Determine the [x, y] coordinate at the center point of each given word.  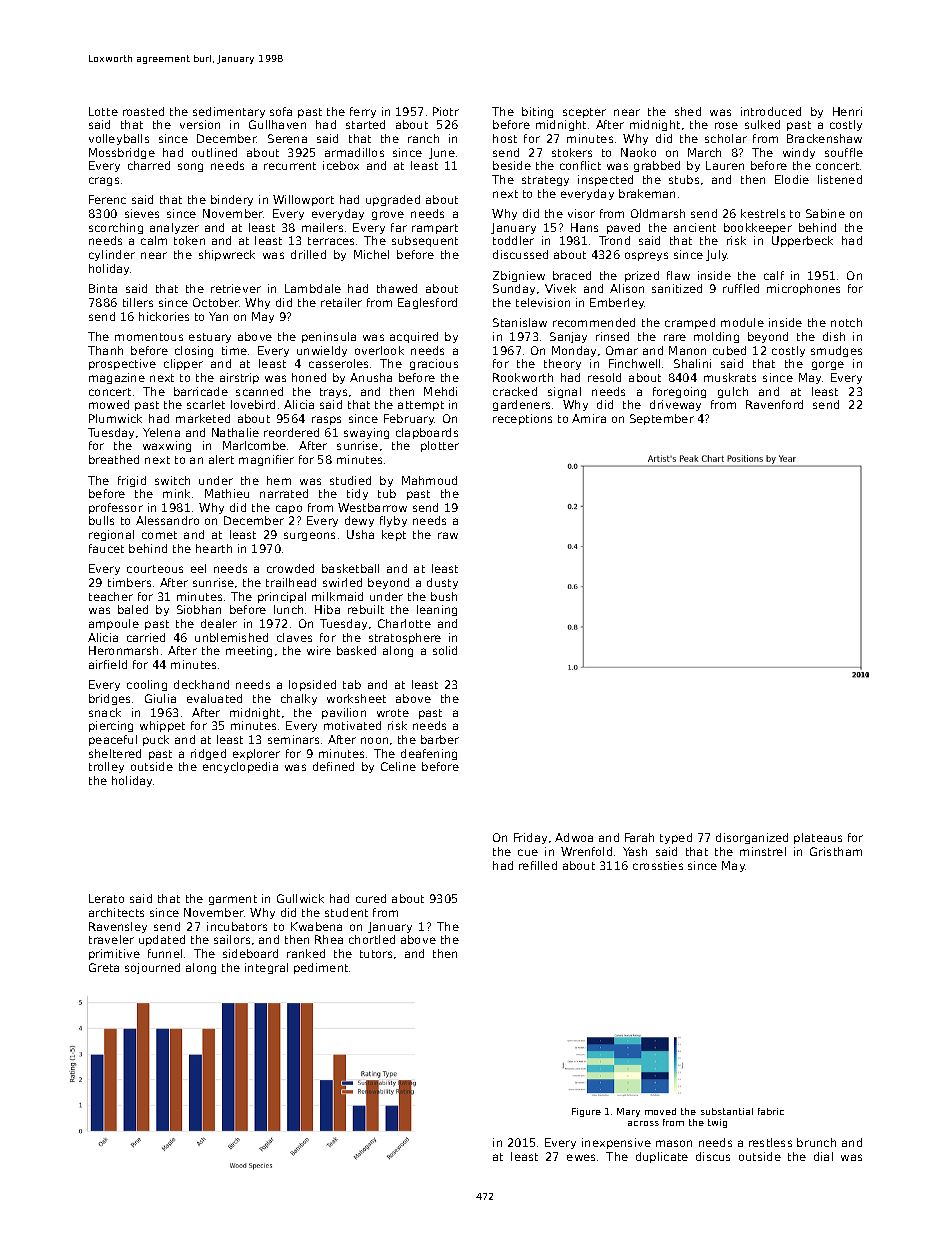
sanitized [677, 288]
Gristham [836, 851]
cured [371, 898]
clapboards [427, 433]
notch [846, 322]
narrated [284, 493]
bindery [232, 200]
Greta [104, 967]
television [543, 302]
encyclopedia [240, 767]
